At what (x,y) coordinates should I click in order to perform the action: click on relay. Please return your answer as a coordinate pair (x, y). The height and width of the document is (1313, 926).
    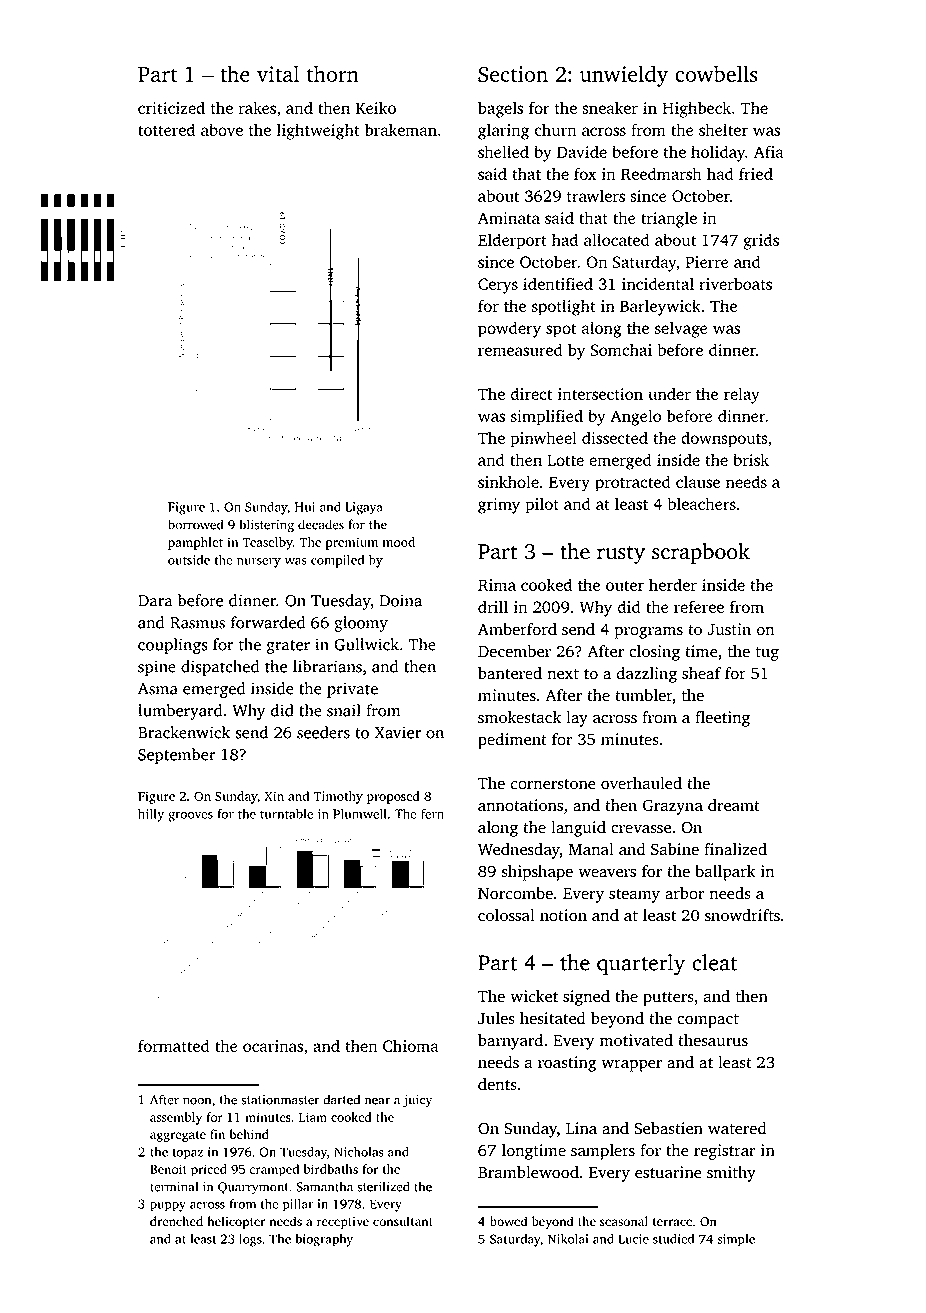
    Looking at the image, I should click on (742, 395).
